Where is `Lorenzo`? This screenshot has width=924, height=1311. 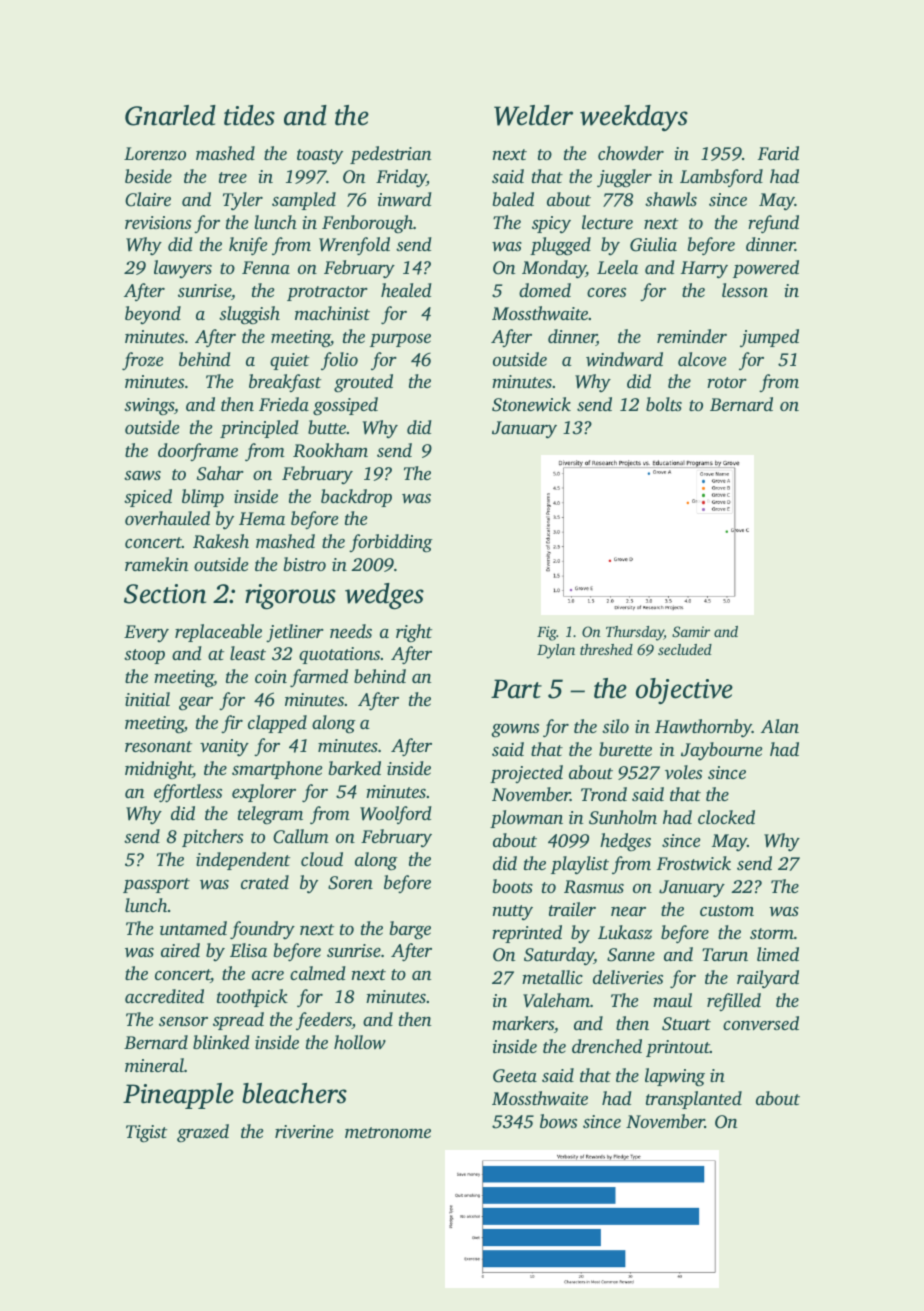 Lorenzo is located at coordinates (155, 154).
